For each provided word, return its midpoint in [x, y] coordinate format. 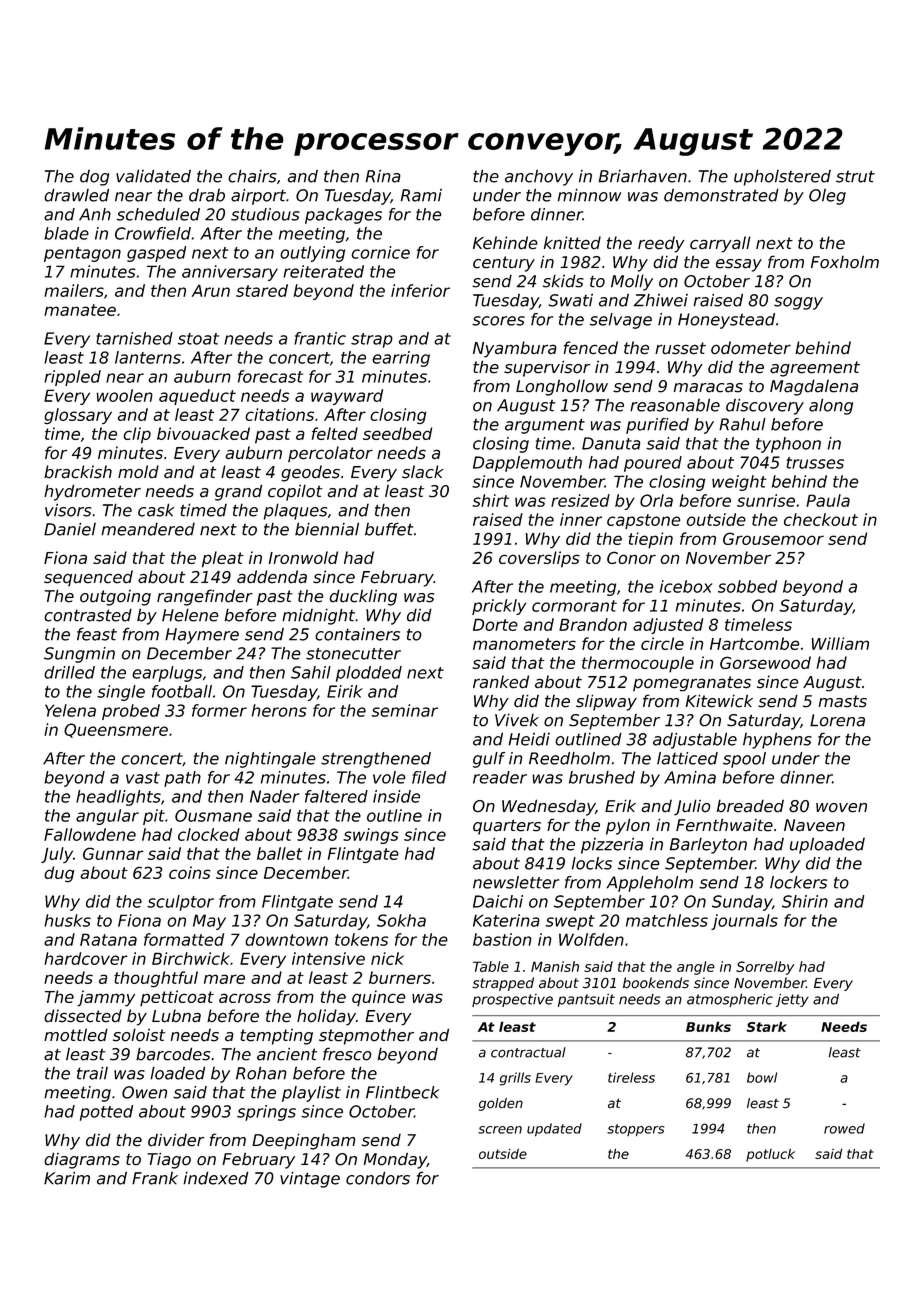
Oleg [827, 197]
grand [238, 492]
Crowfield [153, 233]
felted [335, 433]
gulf [489, 760]
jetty [792, 1000]
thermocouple [638, 664]
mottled [76, 1035]
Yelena [70, 710]
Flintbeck [402, 1092]
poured [653, 464]
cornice [380, 252]
